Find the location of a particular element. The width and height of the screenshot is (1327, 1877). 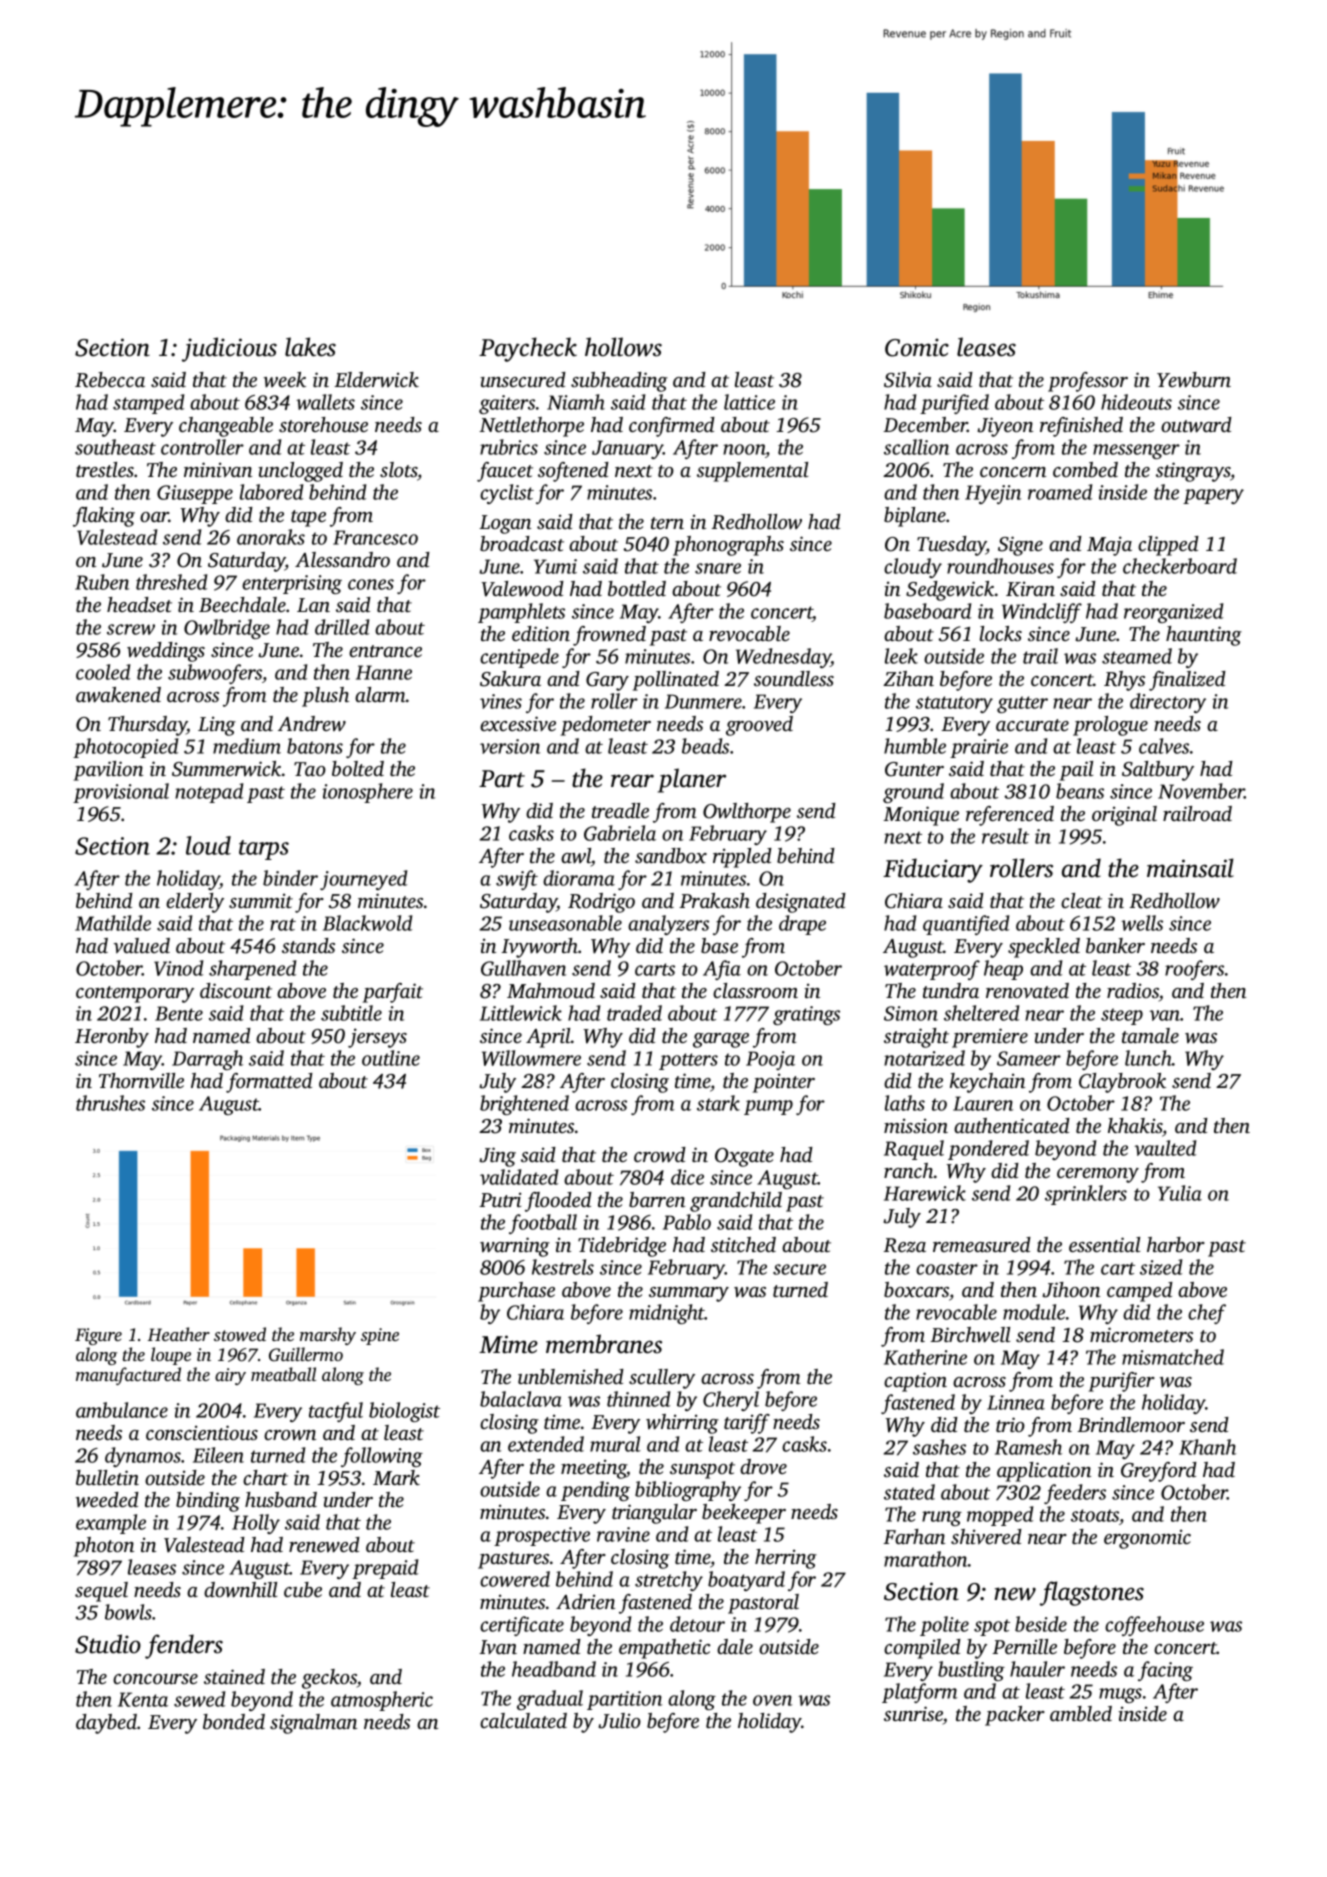

stitched is located at coordinates (743, 1244).
